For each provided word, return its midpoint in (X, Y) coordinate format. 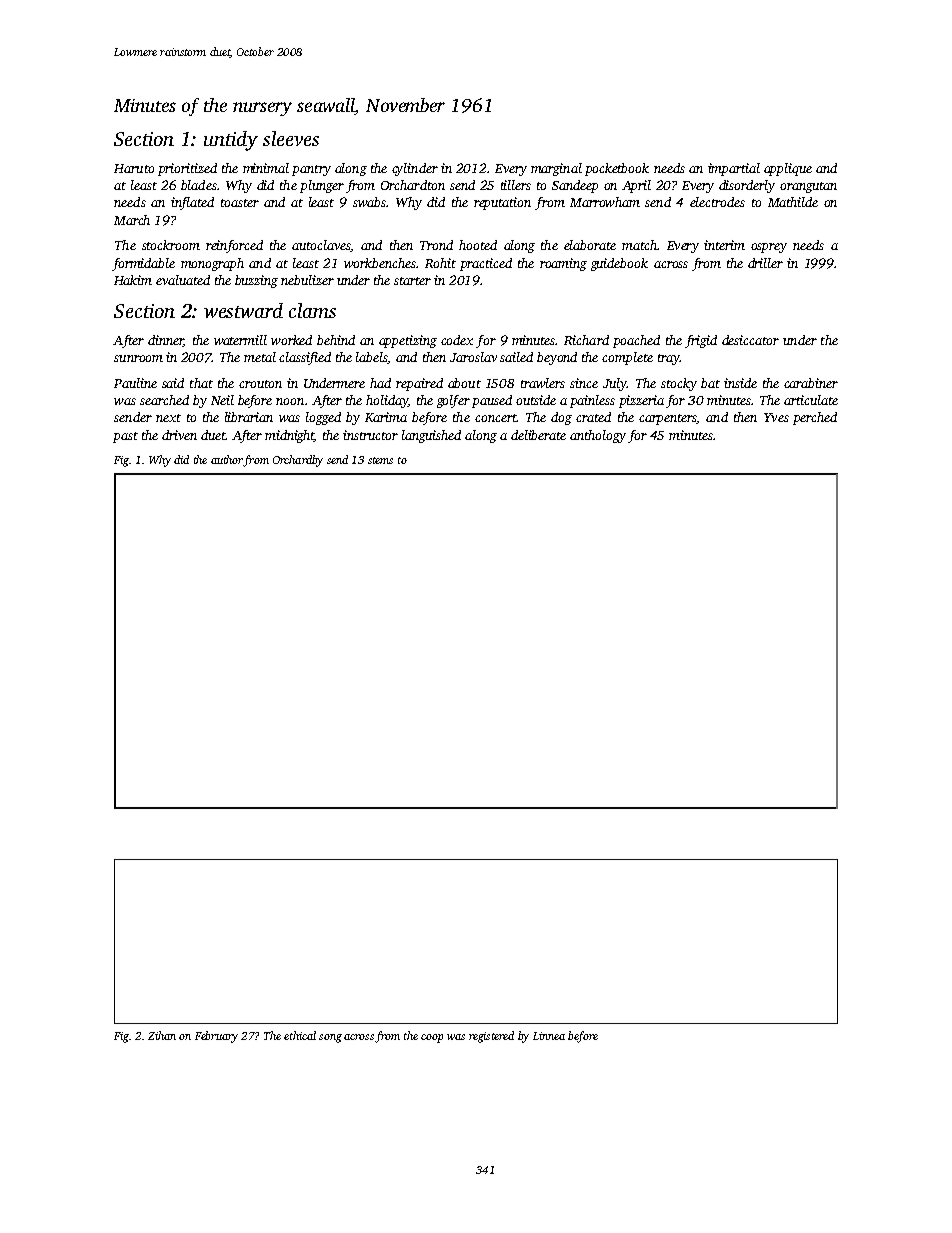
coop (432, 1038)
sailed (516, 357)
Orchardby (298, 461)
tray (669, 359)
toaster (240, 203)
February (216, 1037)
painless (592, 401)
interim (724, 245)
